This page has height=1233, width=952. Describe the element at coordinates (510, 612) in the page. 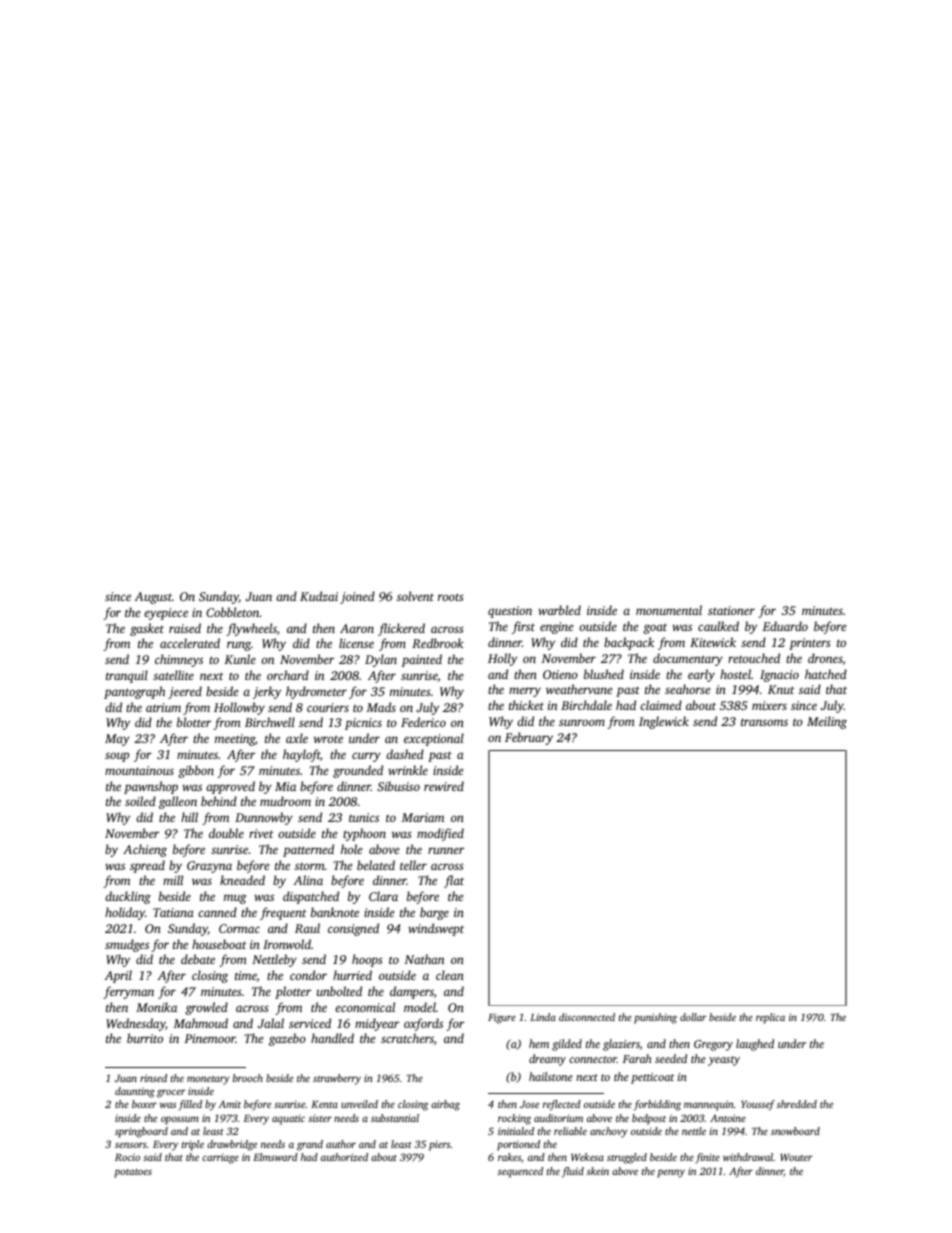

I see `question` at that location.
